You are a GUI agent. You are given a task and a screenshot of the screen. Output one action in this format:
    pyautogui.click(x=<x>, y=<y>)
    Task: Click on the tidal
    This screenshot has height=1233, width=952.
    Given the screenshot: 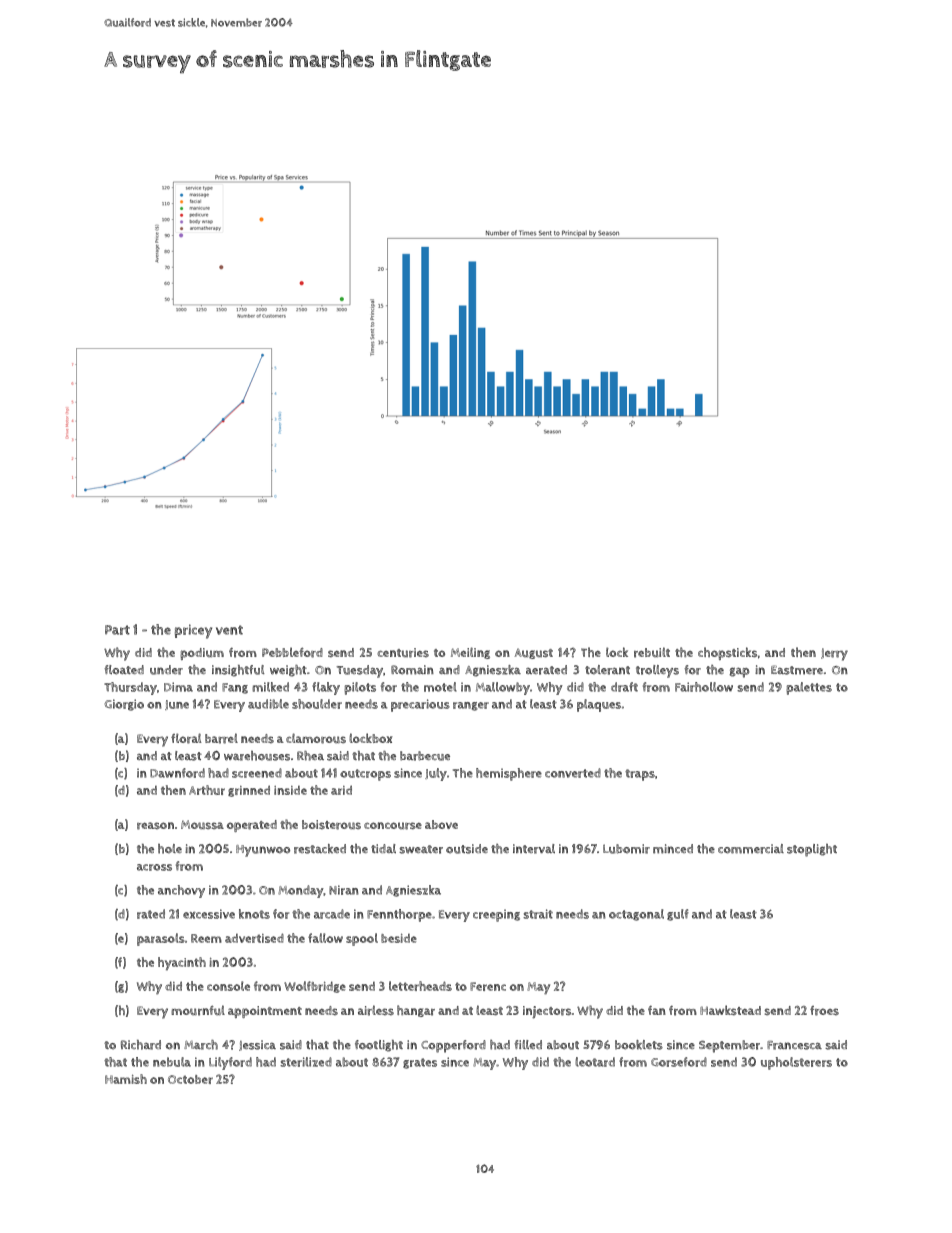 What is the action you would take?
    pyautogui.click(x=383, y=848)
